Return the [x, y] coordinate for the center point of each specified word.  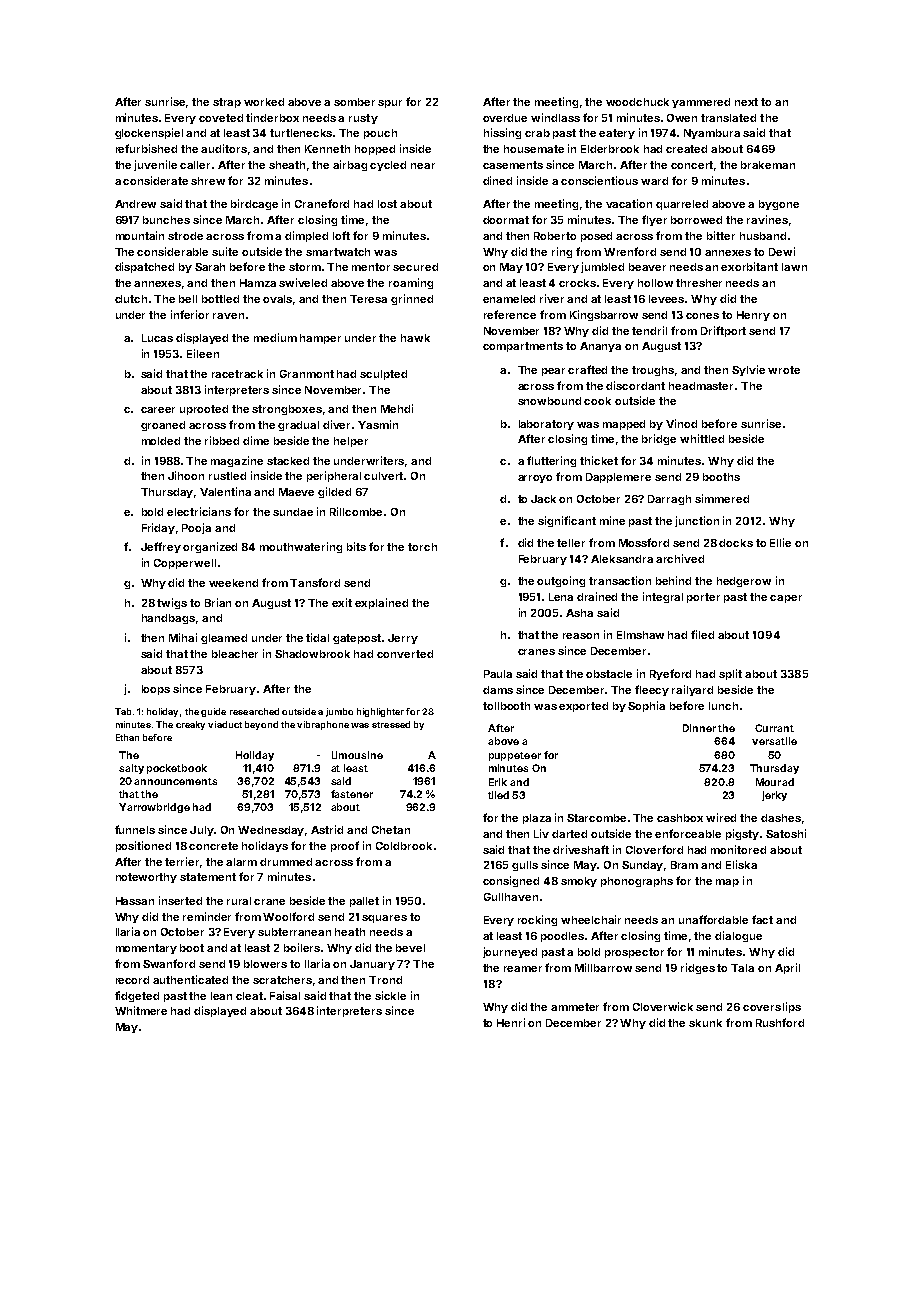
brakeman [768, 165]
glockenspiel [149, 133]
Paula [498, 674]
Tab [123, 711]
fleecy [652, 690]
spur [390, 104]
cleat [249, 996]
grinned [412, 299]
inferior [190, 314]
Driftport [723, 331]
